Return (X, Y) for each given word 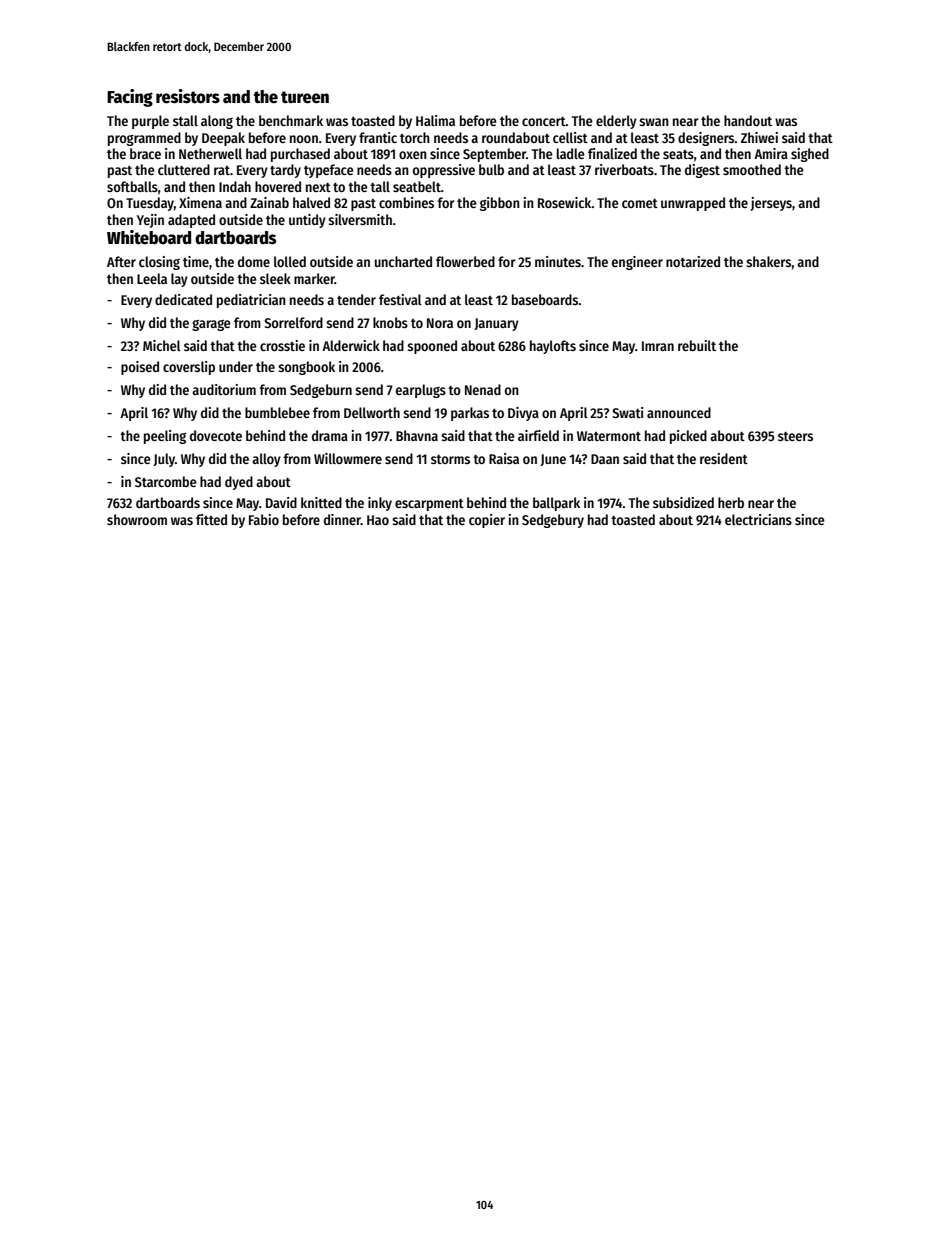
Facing (130, 98)
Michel (162, 345)
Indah (235, 186)
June (553, 460)
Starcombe (166, 481)
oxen (413, 155)
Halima (435, 120)
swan (654, 122)
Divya (523, 414)
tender (356, 299)
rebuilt (697, 345)
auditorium (224, 389)
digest (702, 171)
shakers (768, 261)
